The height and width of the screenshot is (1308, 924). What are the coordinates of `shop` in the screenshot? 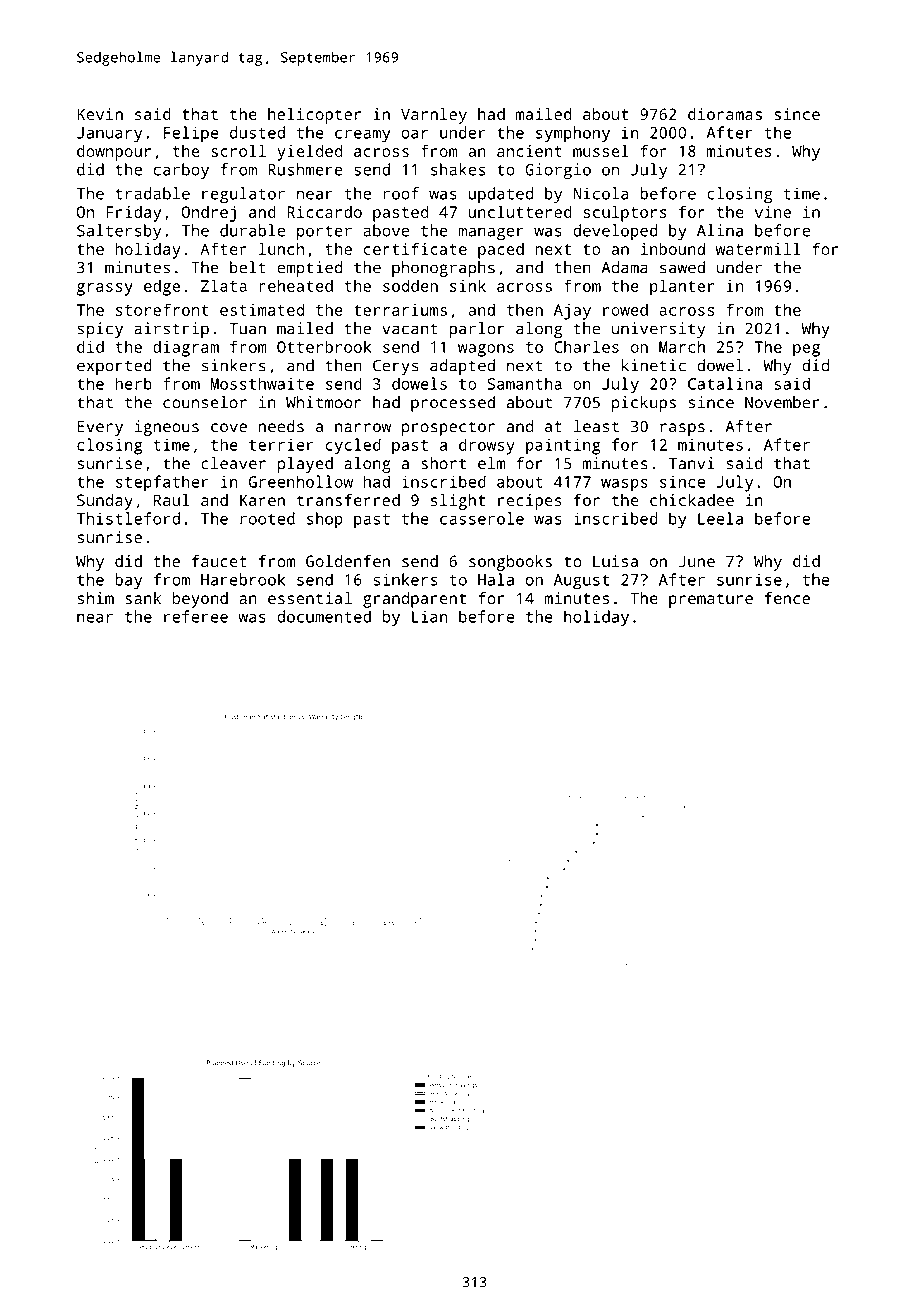 It's located at (325, 520).
